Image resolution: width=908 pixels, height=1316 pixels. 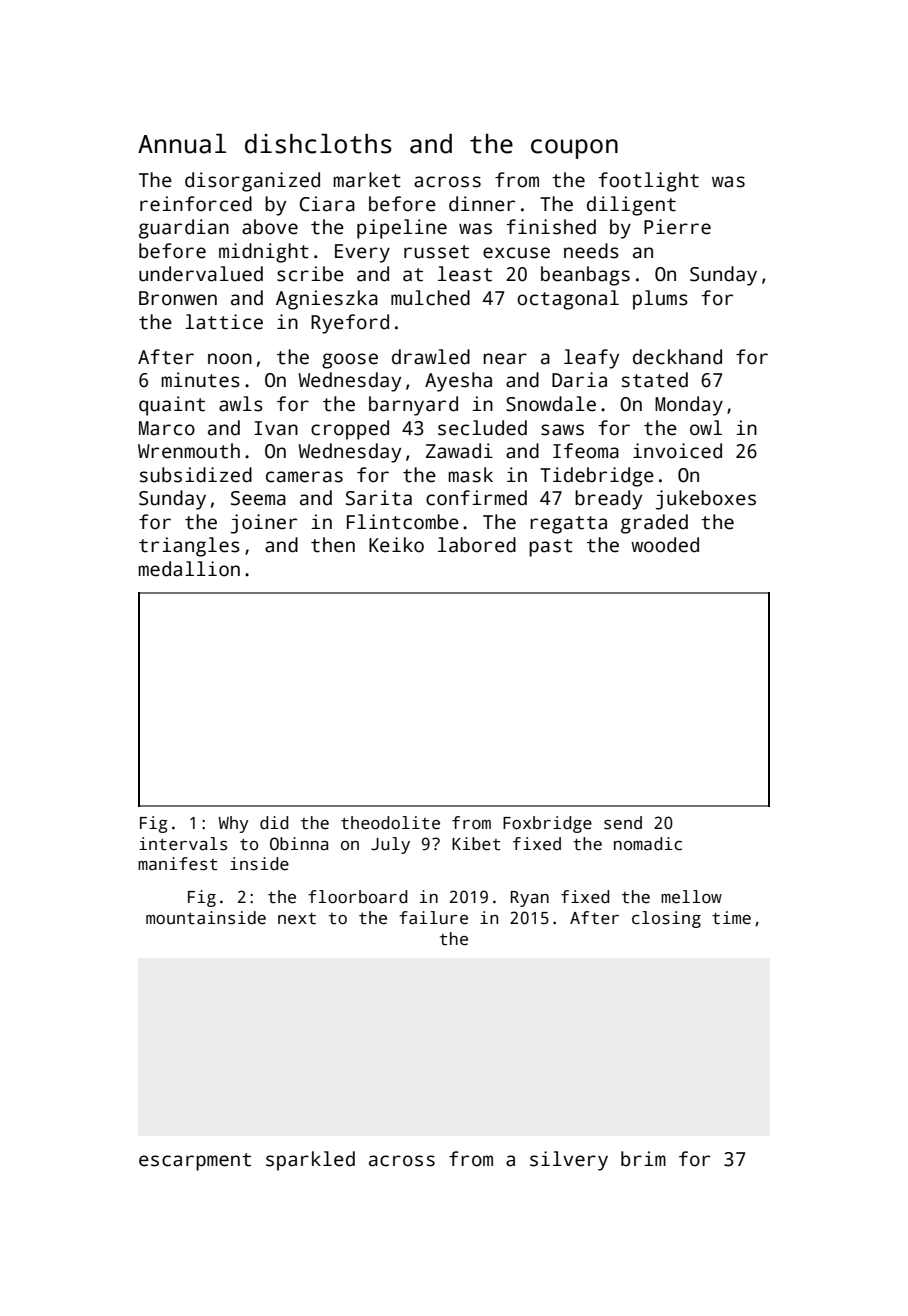 What do you see at coordinates (477, 545) in the image?
I see `labored` at bounding box center [477, 545].
